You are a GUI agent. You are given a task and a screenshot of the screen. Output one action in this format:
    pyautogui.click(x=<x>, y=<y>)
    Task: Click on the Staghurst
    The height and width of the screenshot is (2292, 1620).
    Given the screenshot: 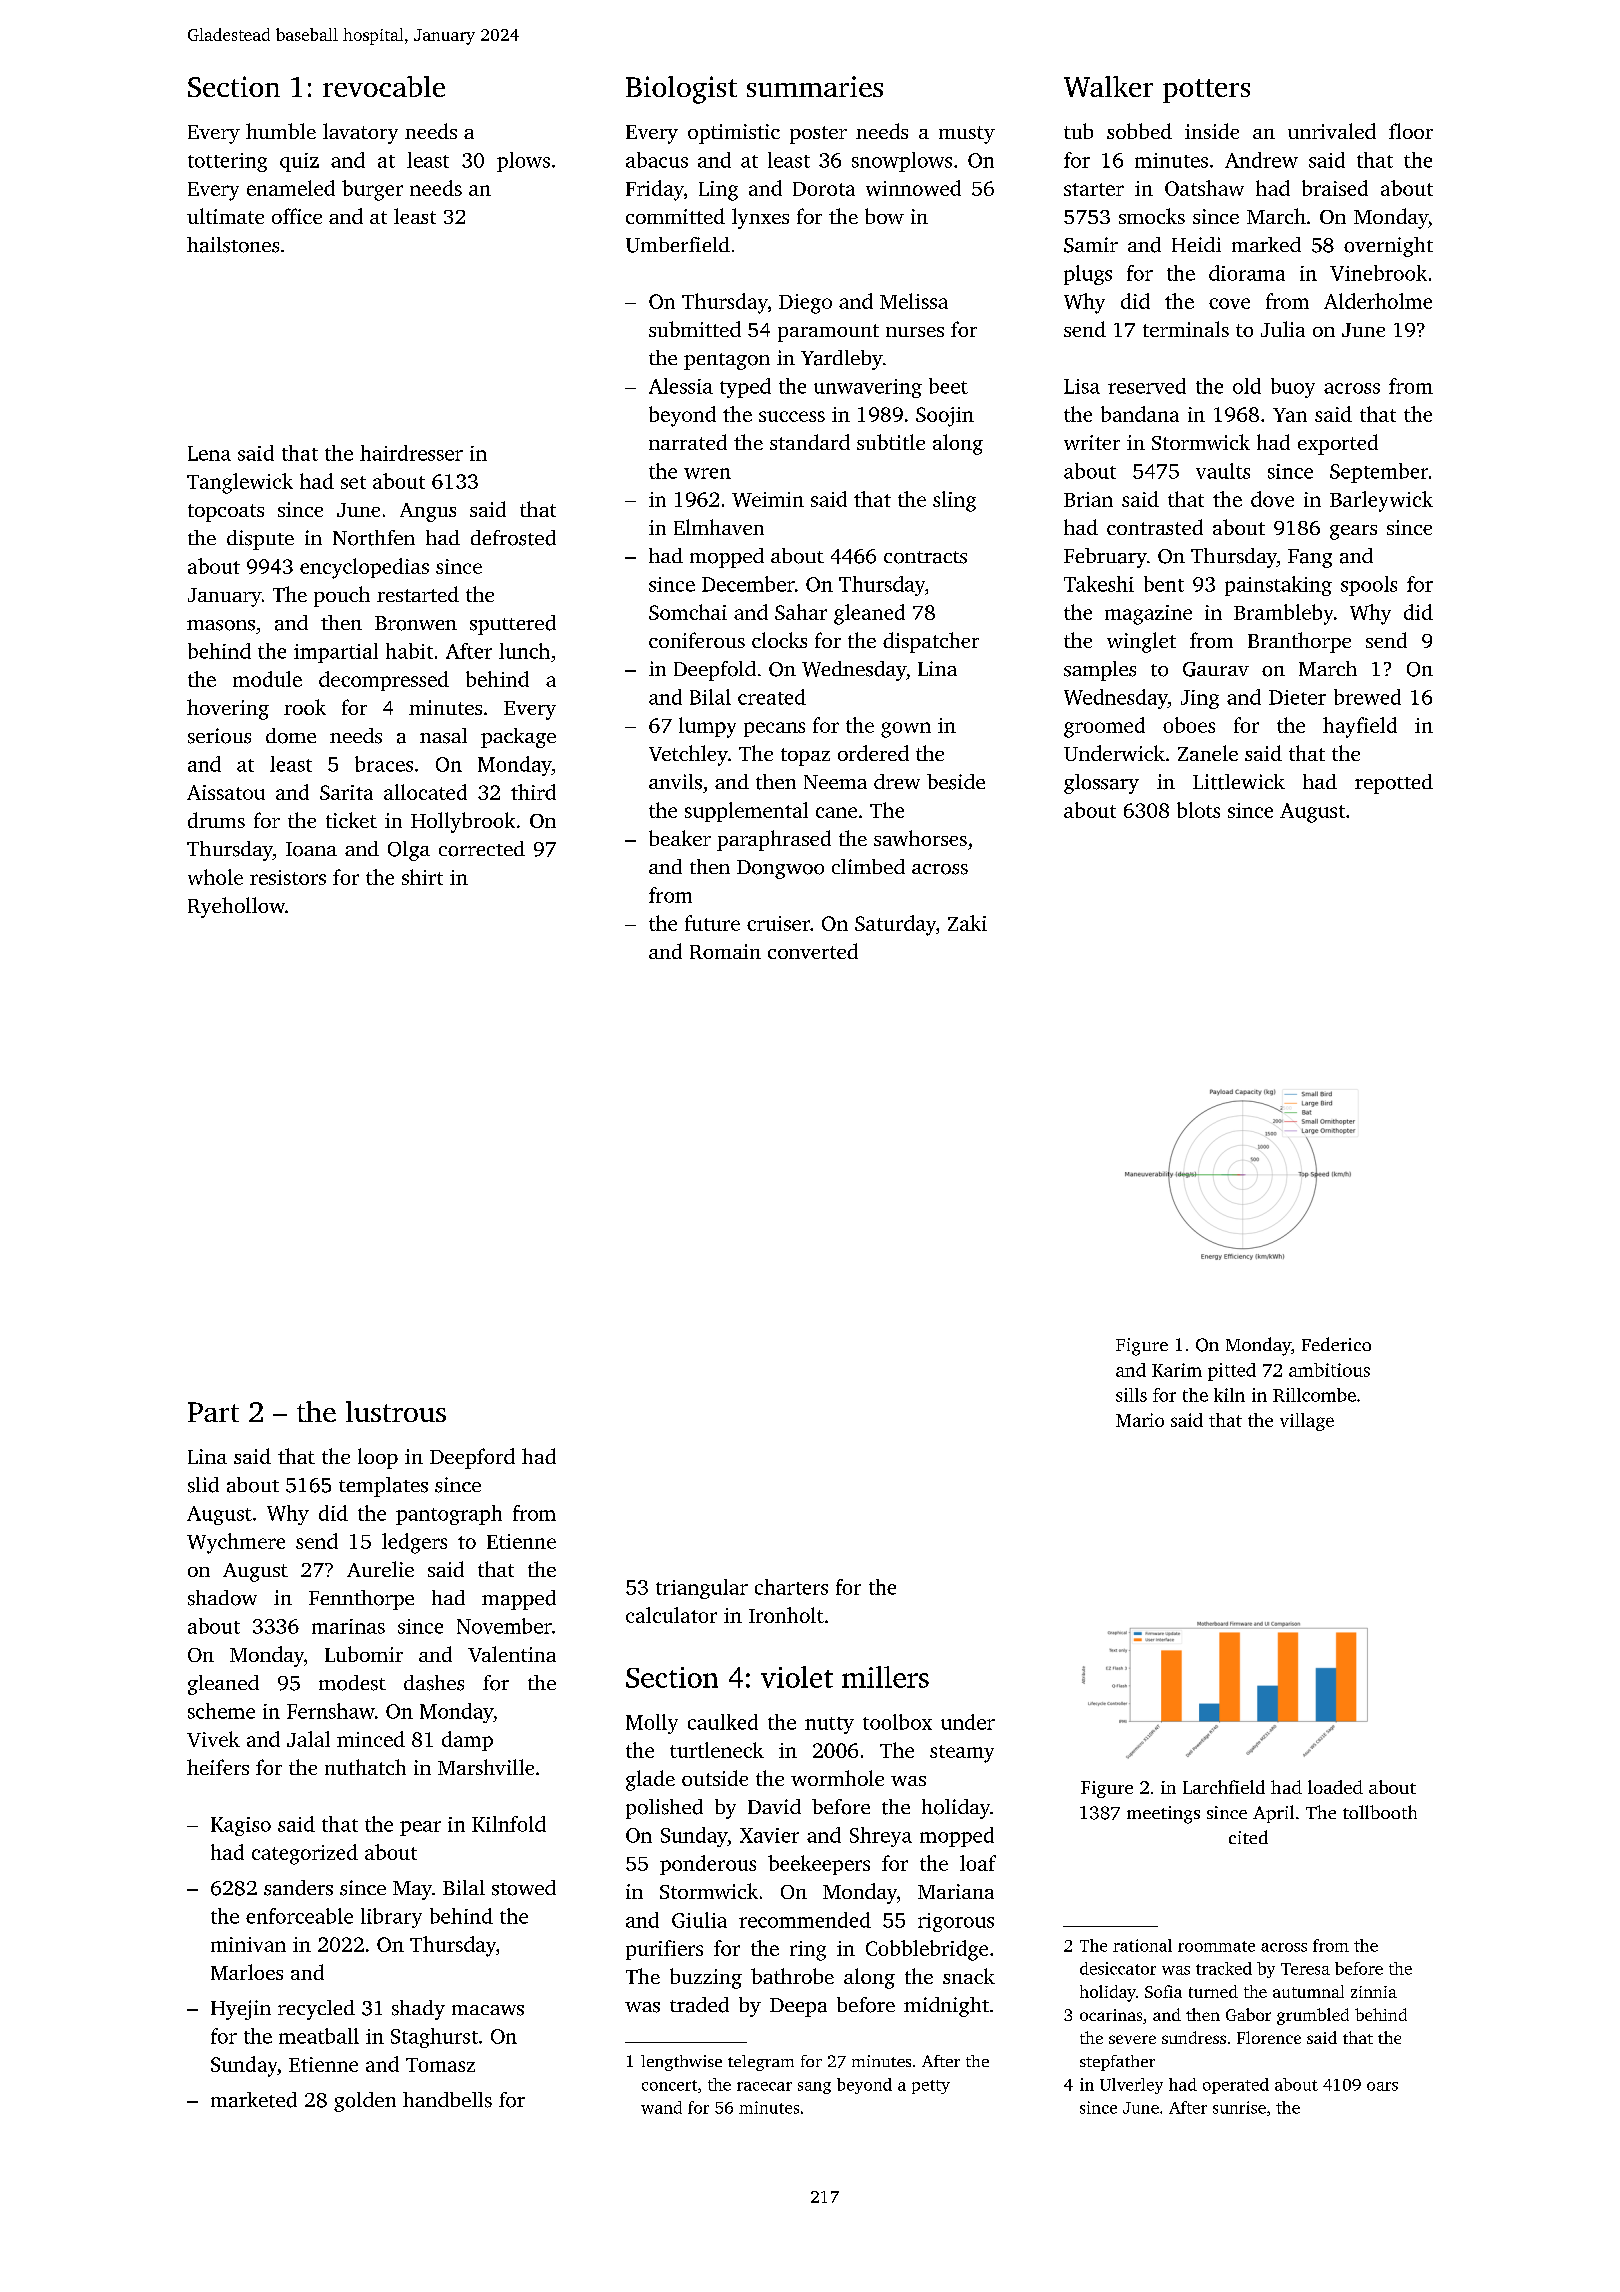 What is the action you would take?
    pyautogui.click(x=434, y=2038)
